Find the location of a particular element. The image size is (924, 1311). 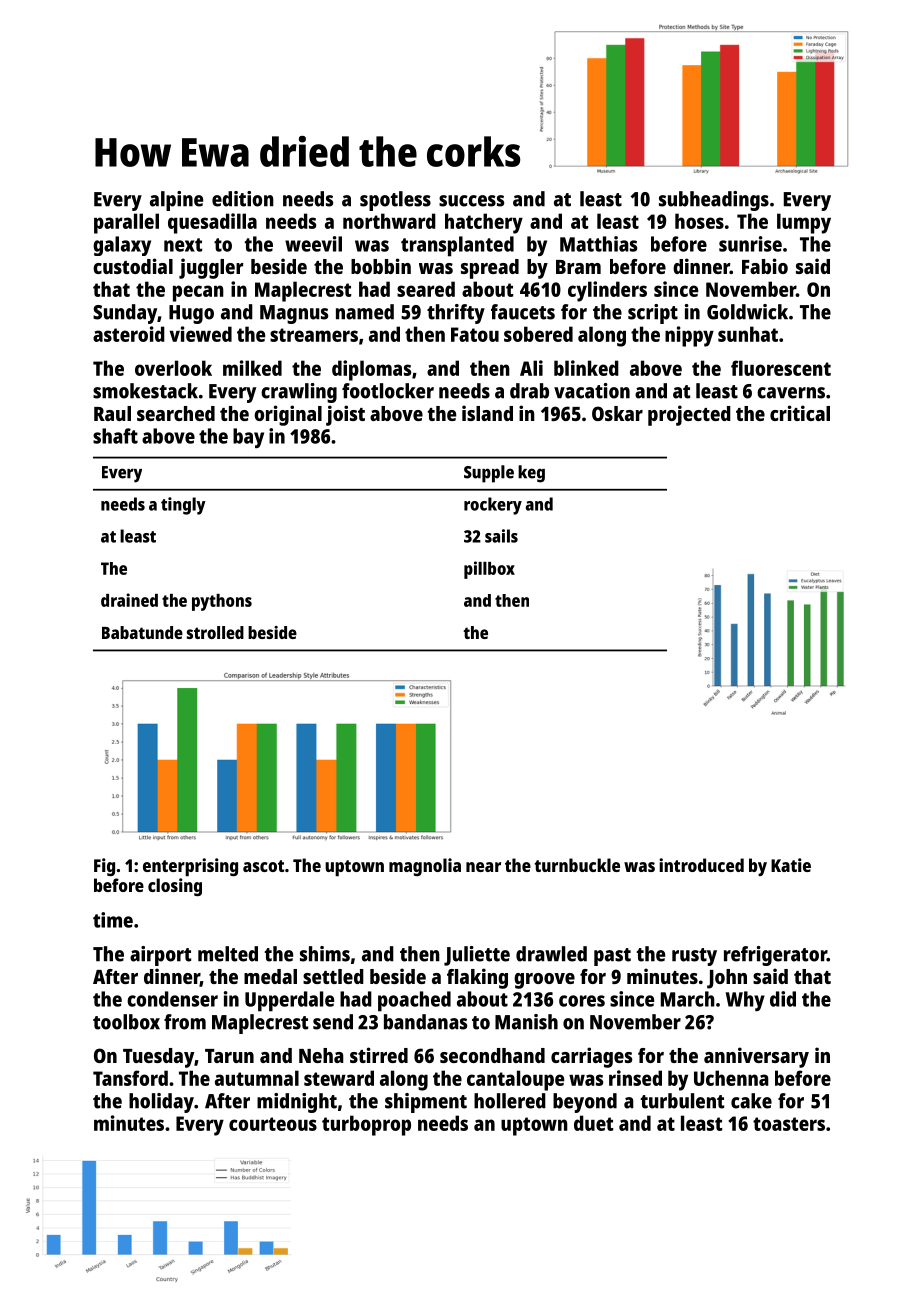

tingly is located at coordinates (183, 506).
